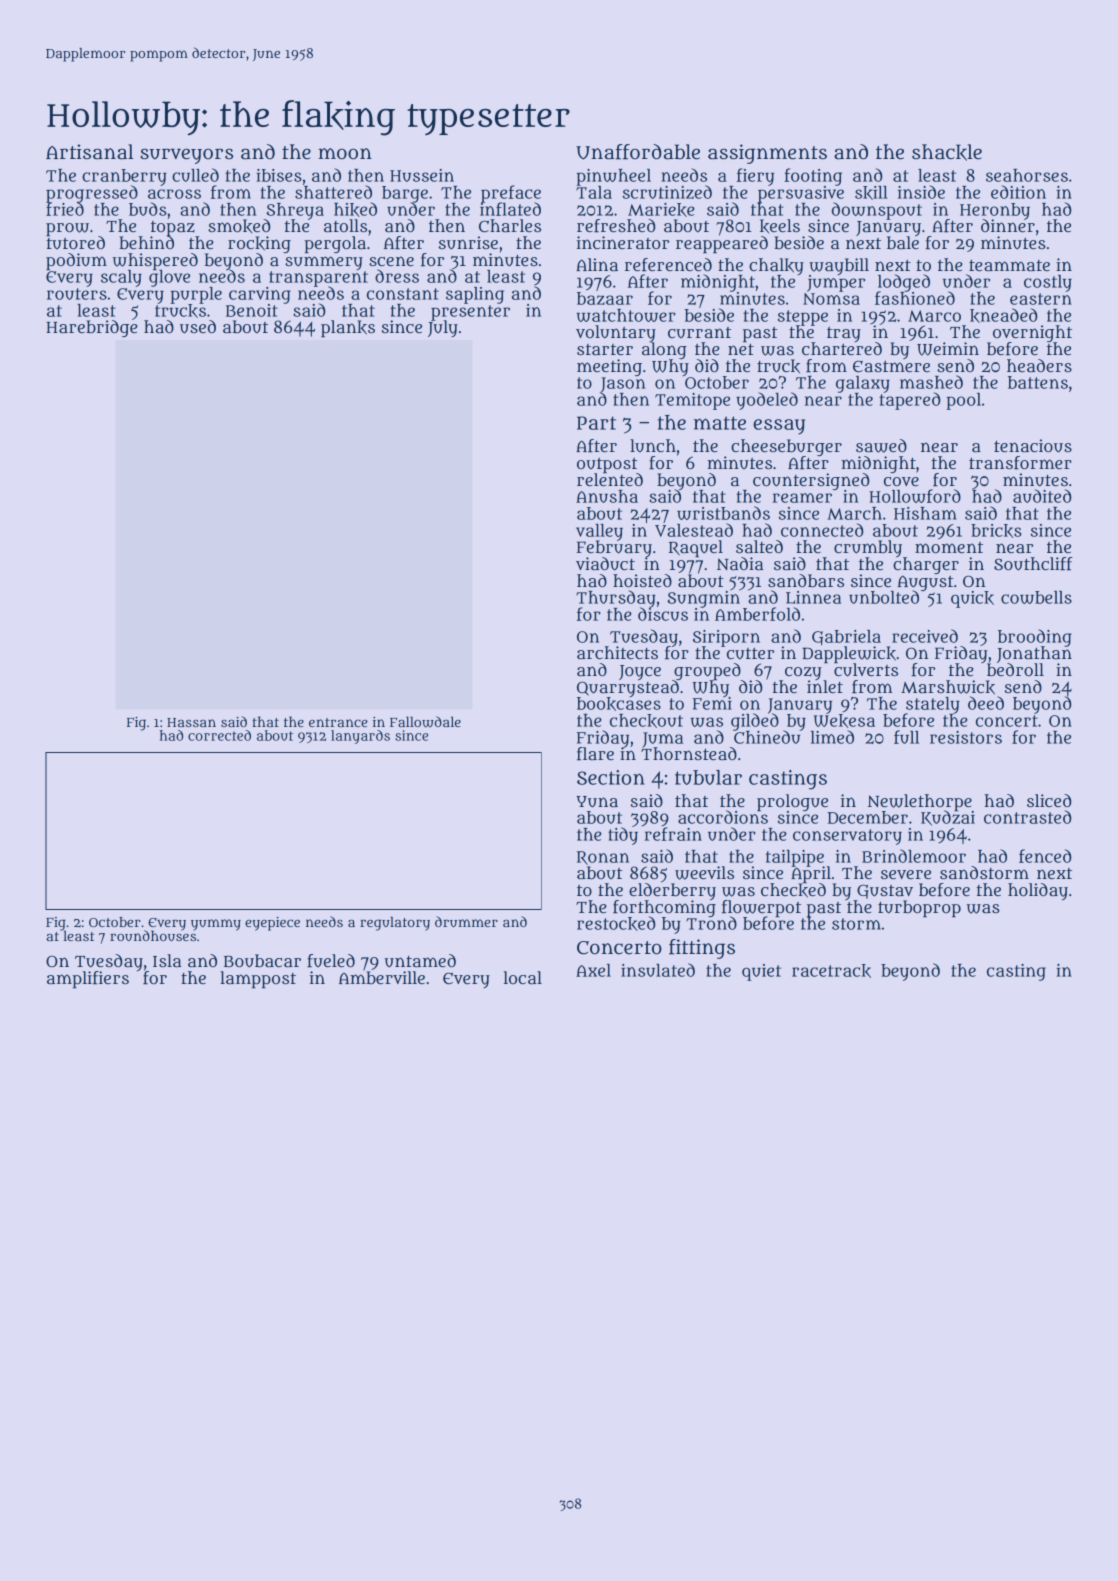 Image resolution: width=1118 pixels, height=1581 pixels. What do you see at coordinates (1049, 800) in the screenshot?
I see `sliced` at bounding box center [1049, 800].
